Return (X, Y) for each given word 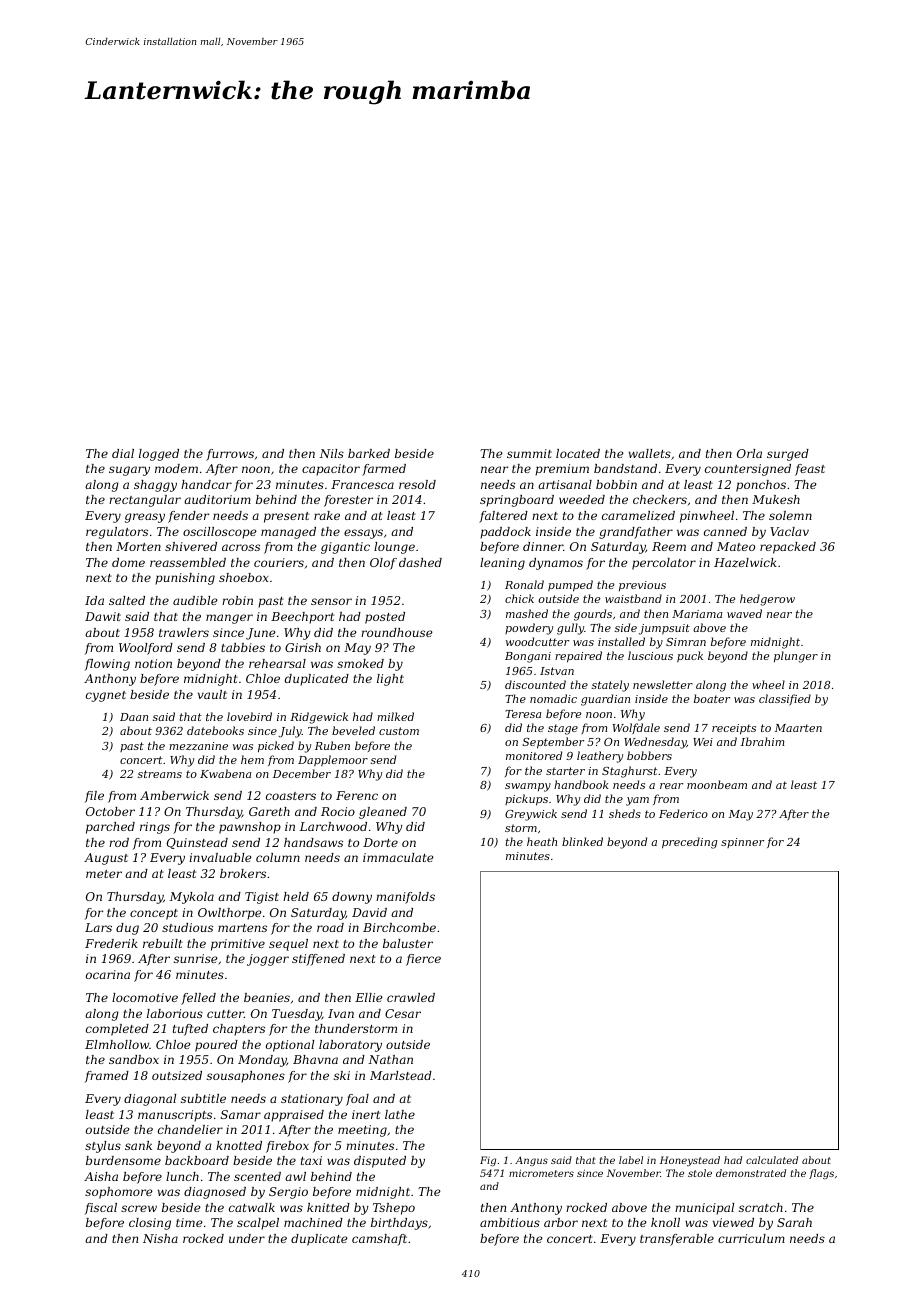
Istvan (557, 671)
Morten (138, 546)
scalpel (258, 1224)
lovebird (249, 716)
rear (671, 786)
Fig (488, 1161)
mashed (527, 613)
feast (810, 470)
